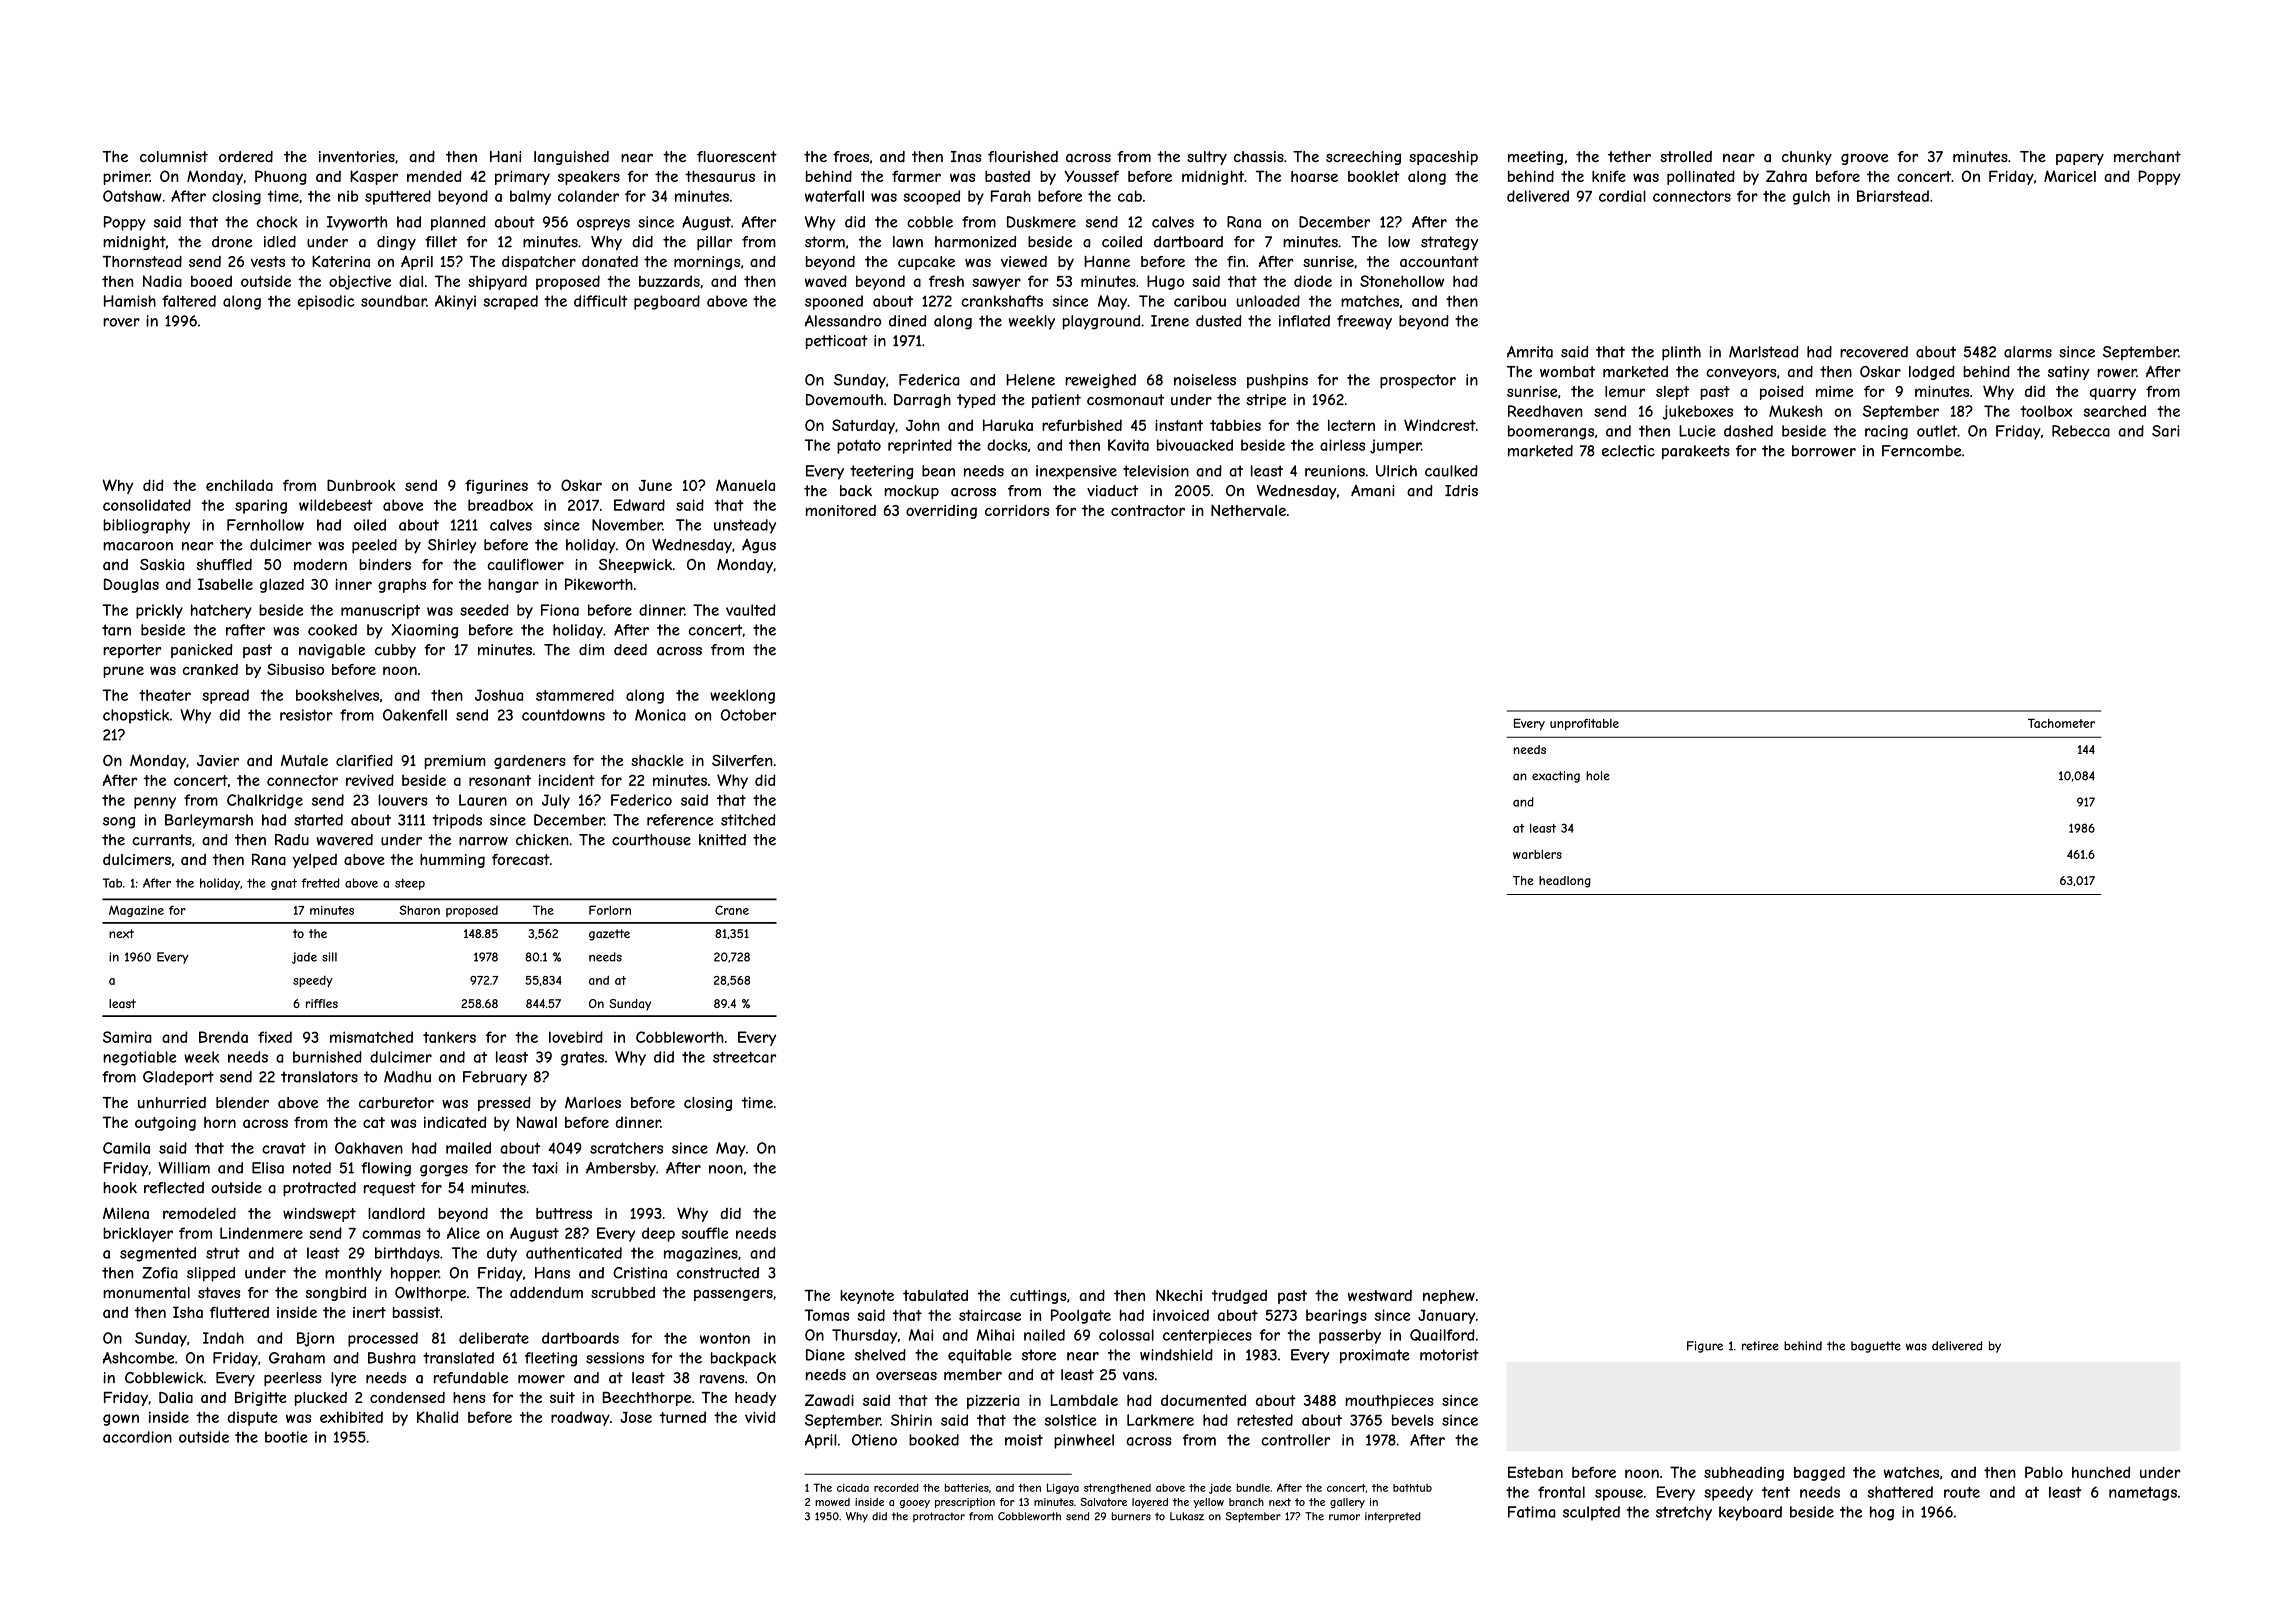 The width and height of the screenshot is (2283, 1614). What do you see at coordinates (744, 1057) in the screenshot?
I see `streetcar` at bounding box center [744, 1057].
